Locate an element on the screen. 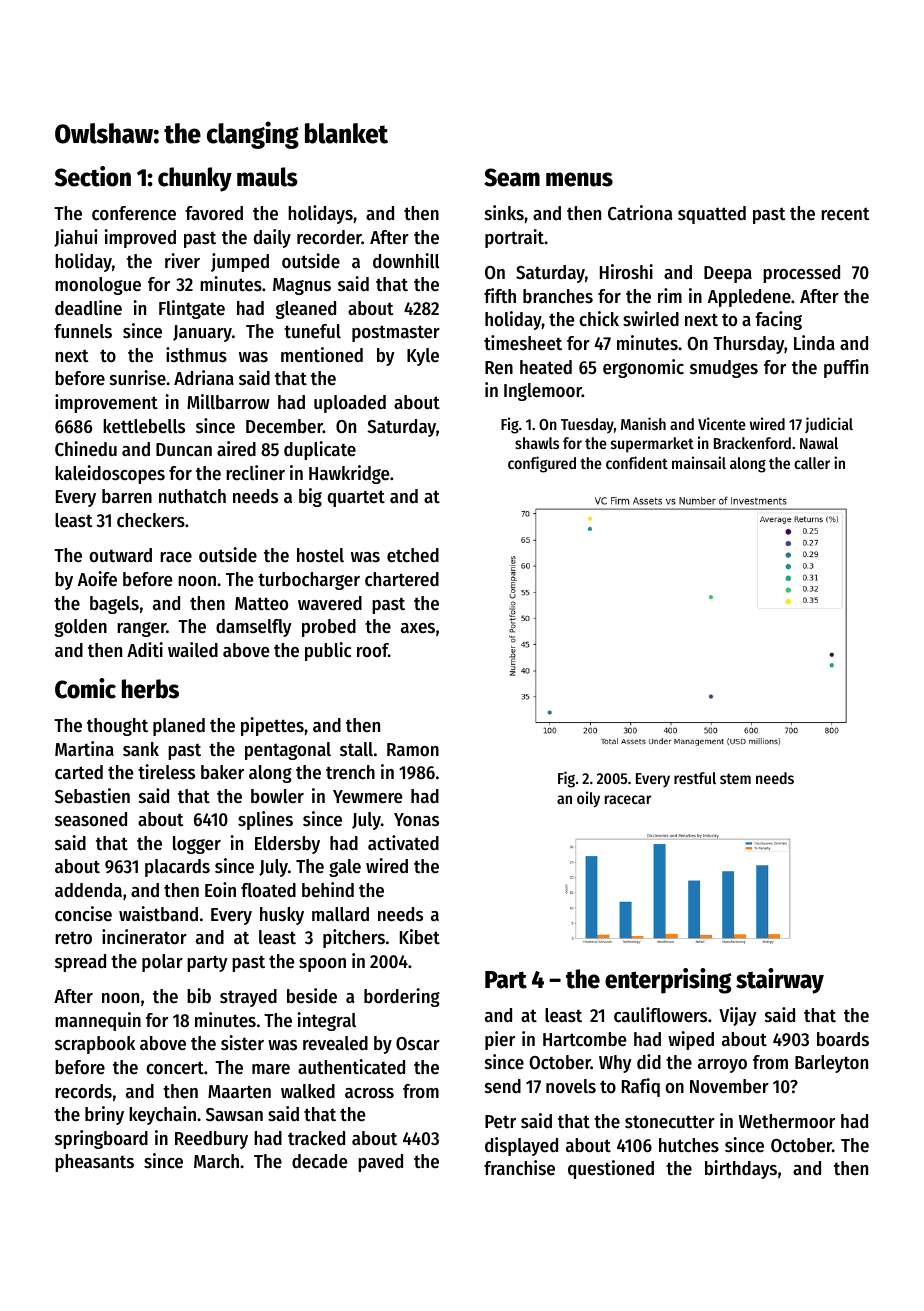 The width and height of the screenshot is (924, 1311). Yonas is located at coordinates (416, 820).
